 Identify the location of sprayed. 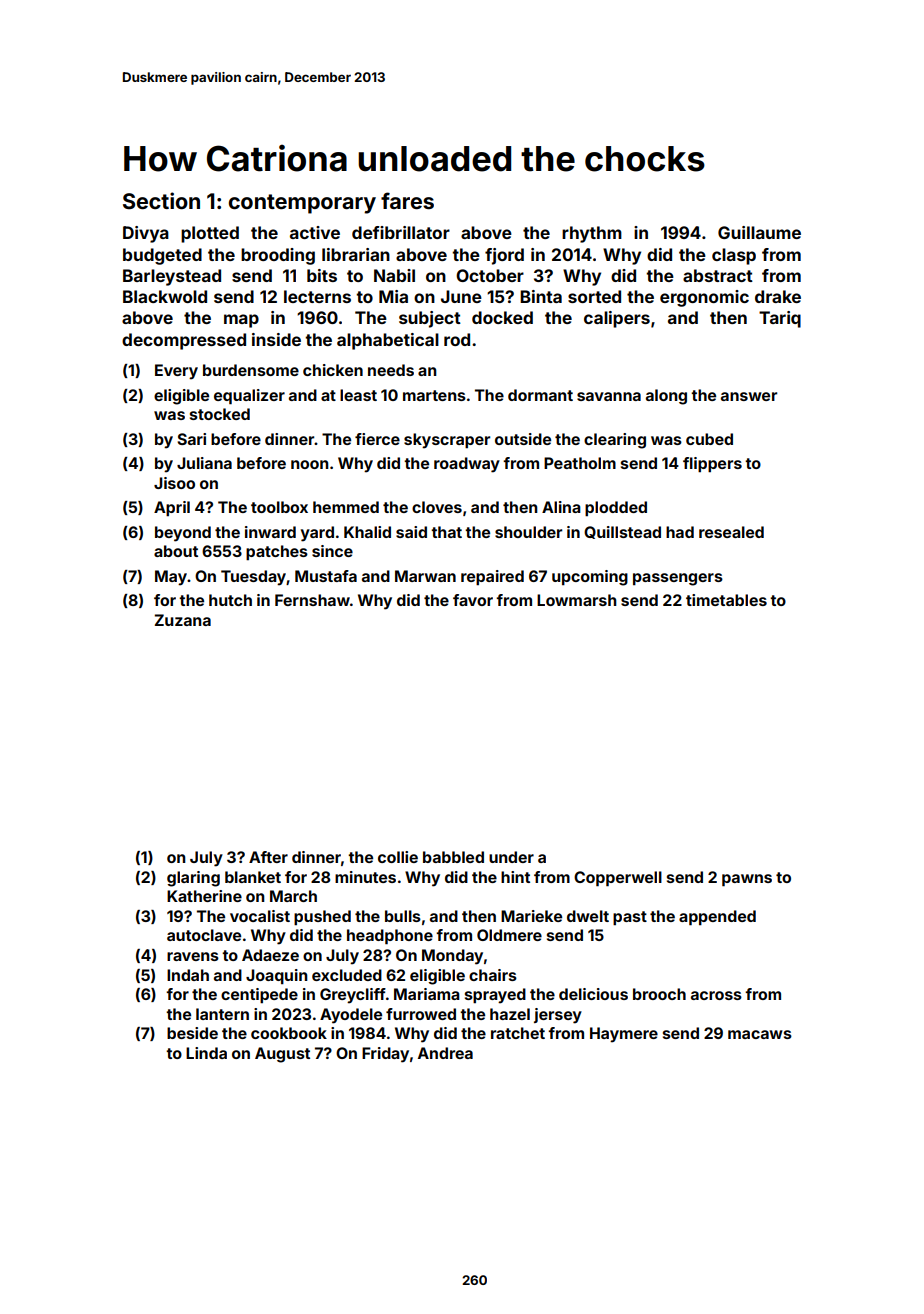
(495, 996).
